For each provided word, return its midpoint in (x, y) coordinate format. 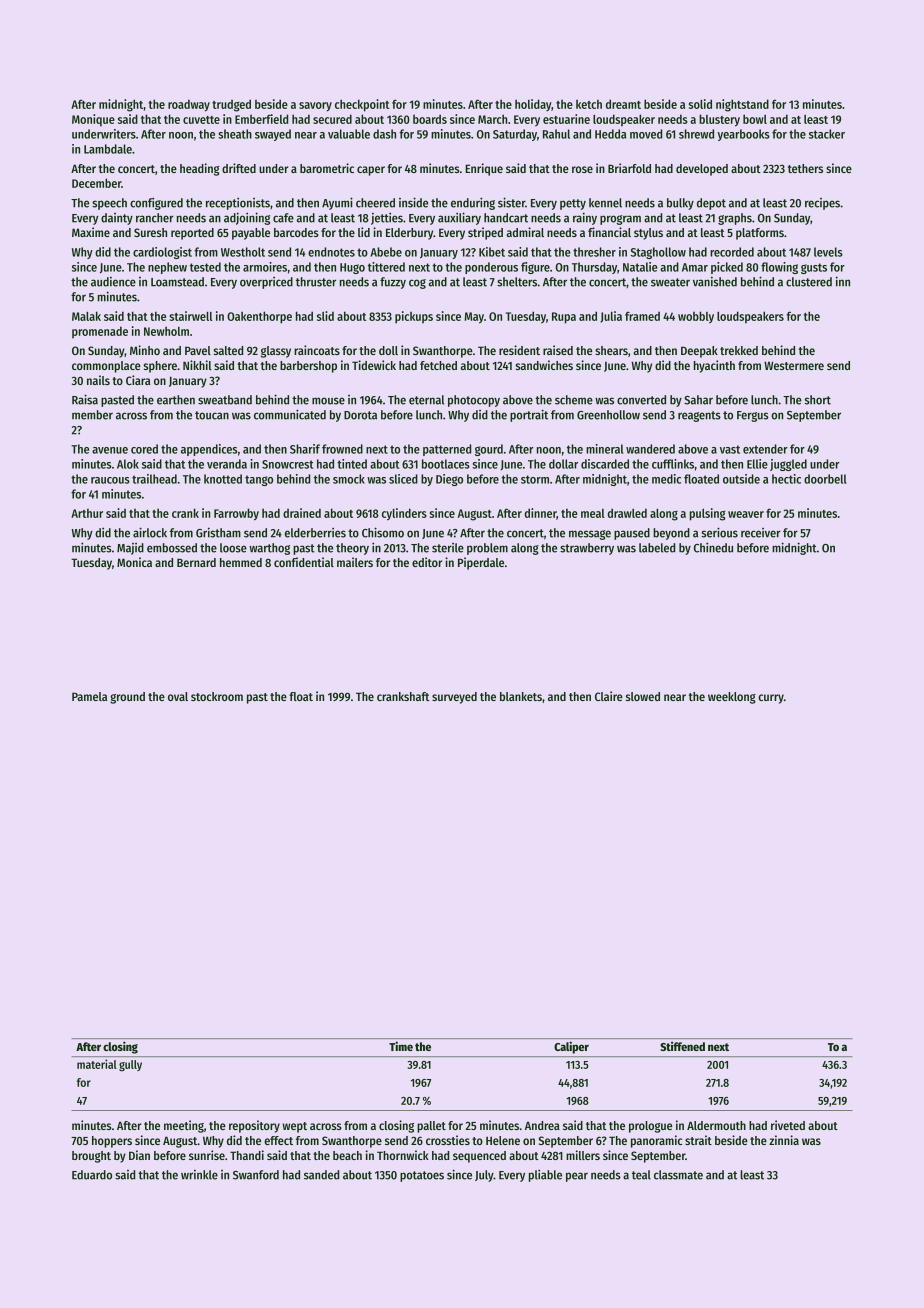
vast (730, 449)
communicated (290, 414)
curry (771, 699)
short (818, 400)
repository (254, 1126)
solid (700, 104)
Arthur (87, 513)
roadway (189, 105)
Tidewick (374, 365)
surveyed (454, 698)
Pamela (89, 696)
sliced (403, 479)
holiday (533, 105)
